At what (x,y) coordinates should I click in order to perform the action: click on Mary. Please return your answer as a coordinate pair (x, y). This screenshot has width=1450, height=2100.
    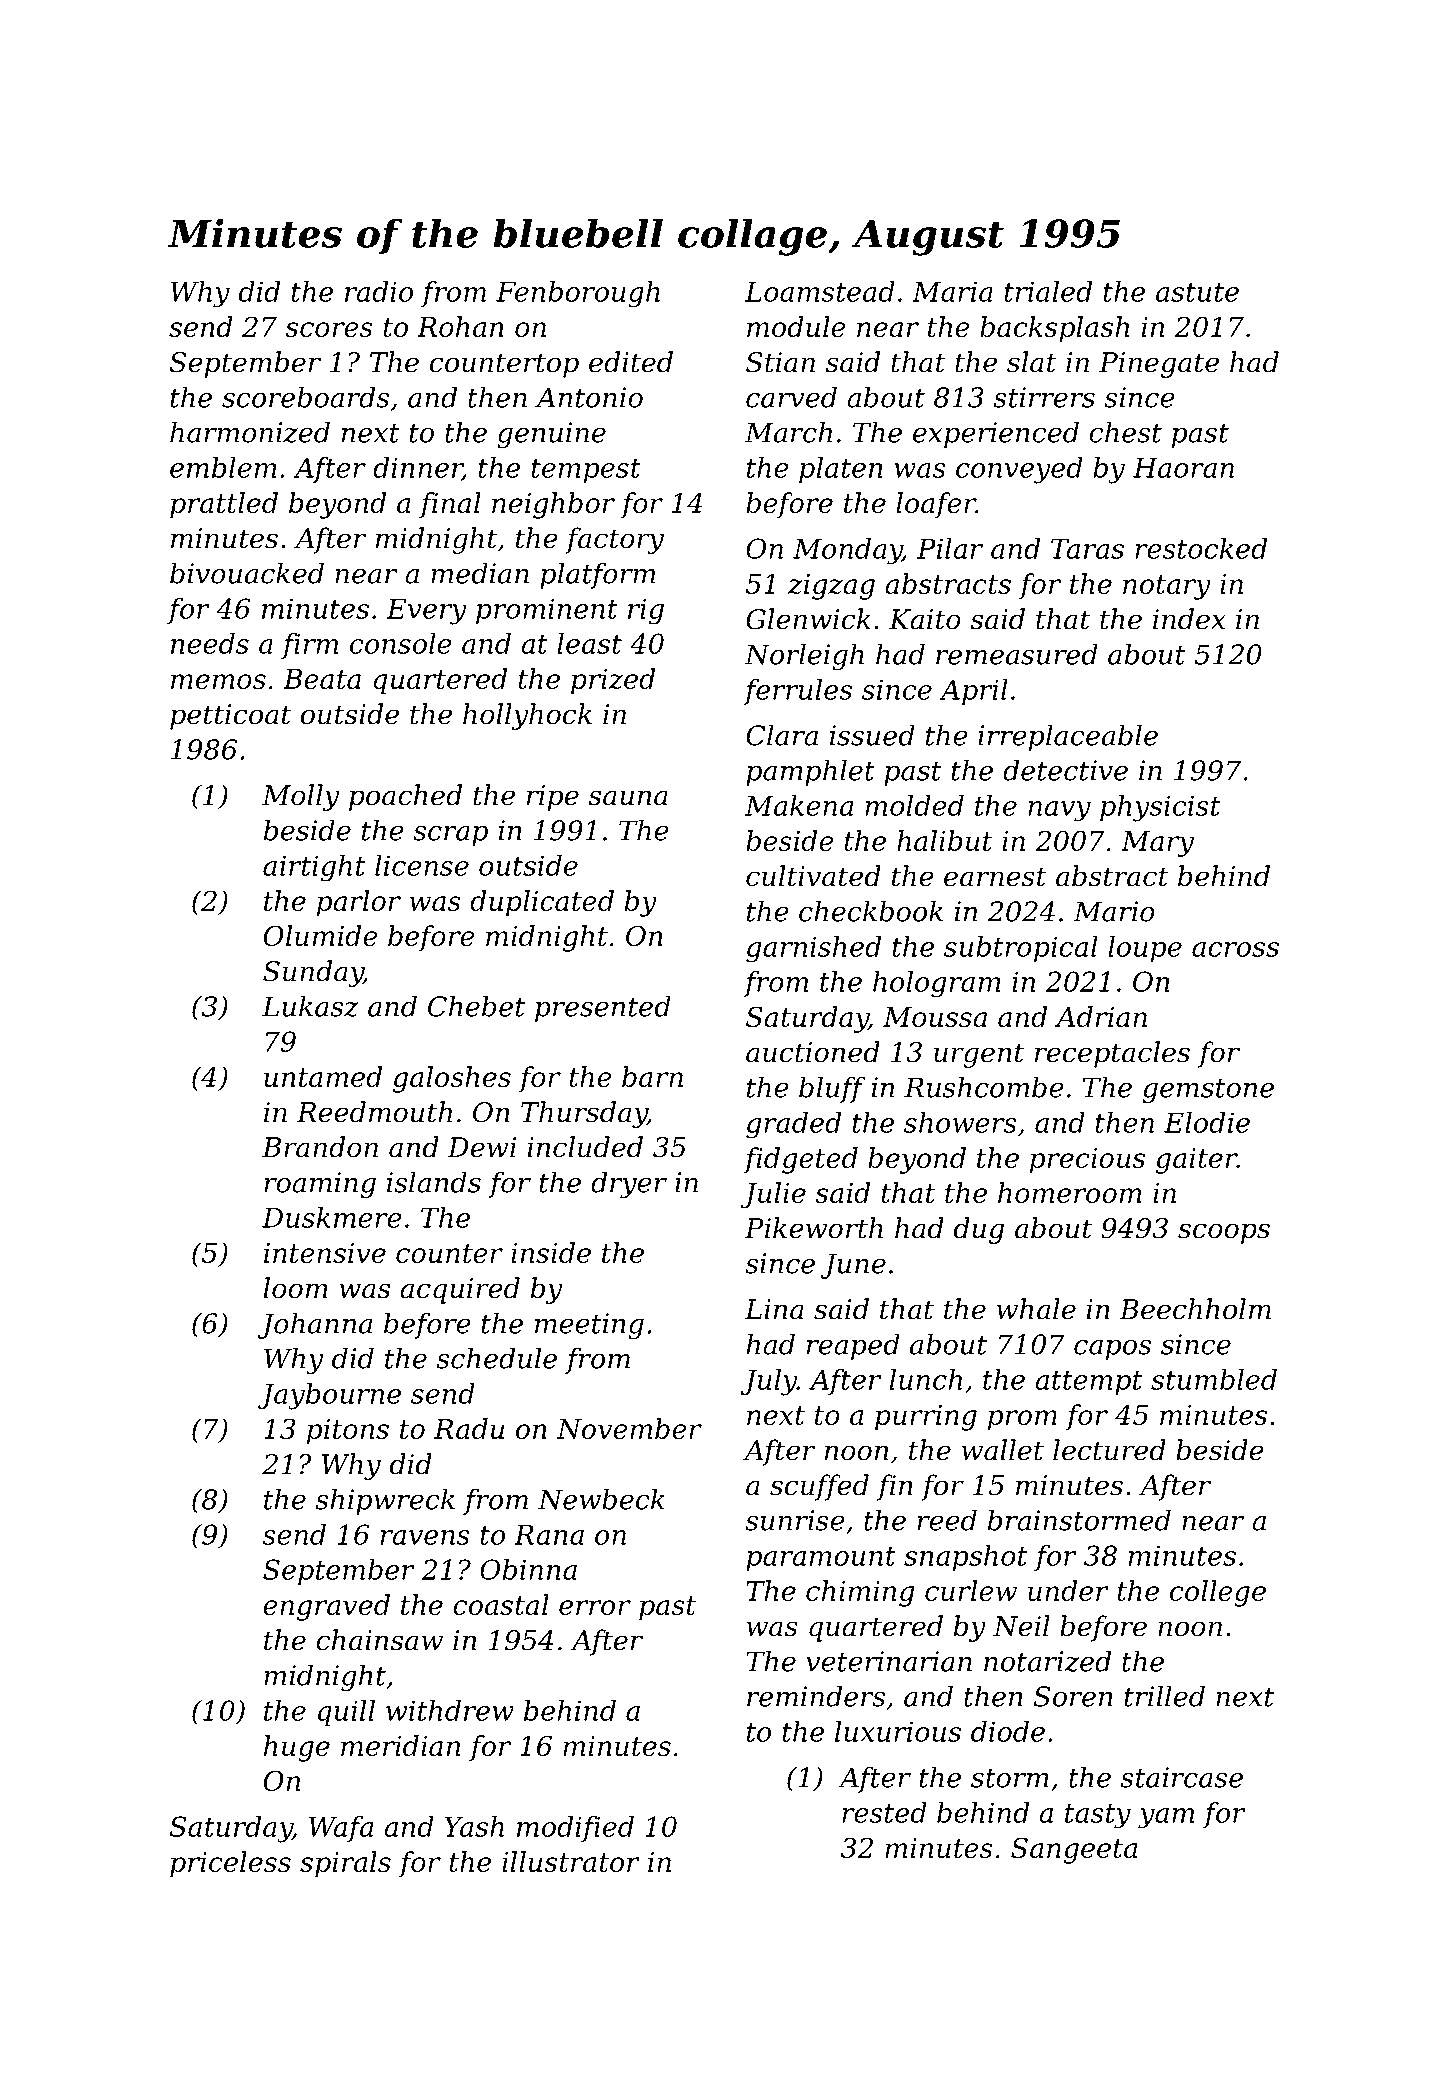
    Looking at the image, I should click on (1157, 844).
